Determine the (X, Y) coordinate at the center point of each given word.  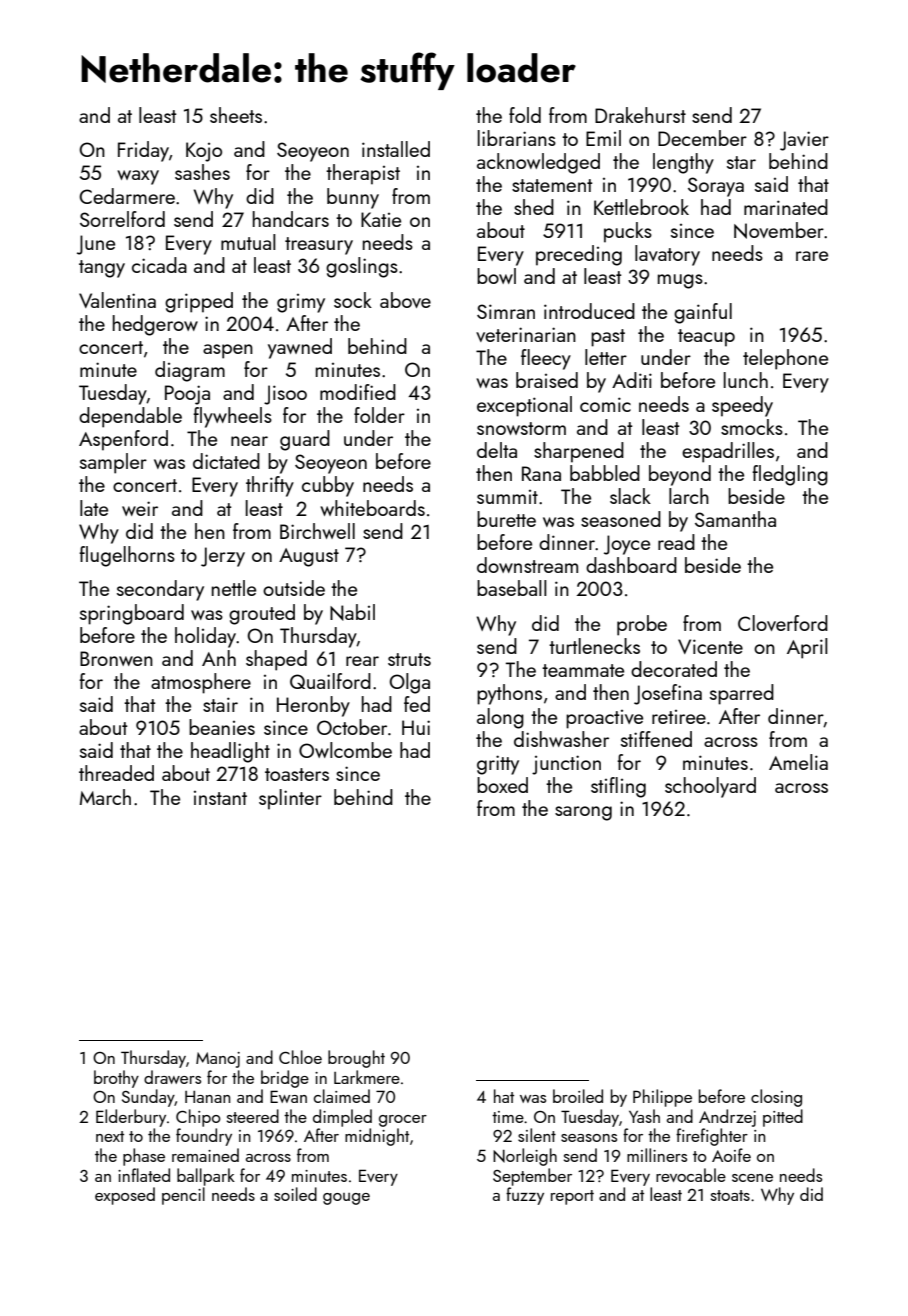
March (105, 797)
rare (812, 256)
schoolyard (710, 787)
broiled (578, 1096)
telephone (785, 359)
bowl (496, 276)
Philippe (662, 1098)
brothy (116, 1079)
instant (220, 798)
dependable (130, 417)
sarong (583, 813)
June (96, 245)
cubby (328, 486)
